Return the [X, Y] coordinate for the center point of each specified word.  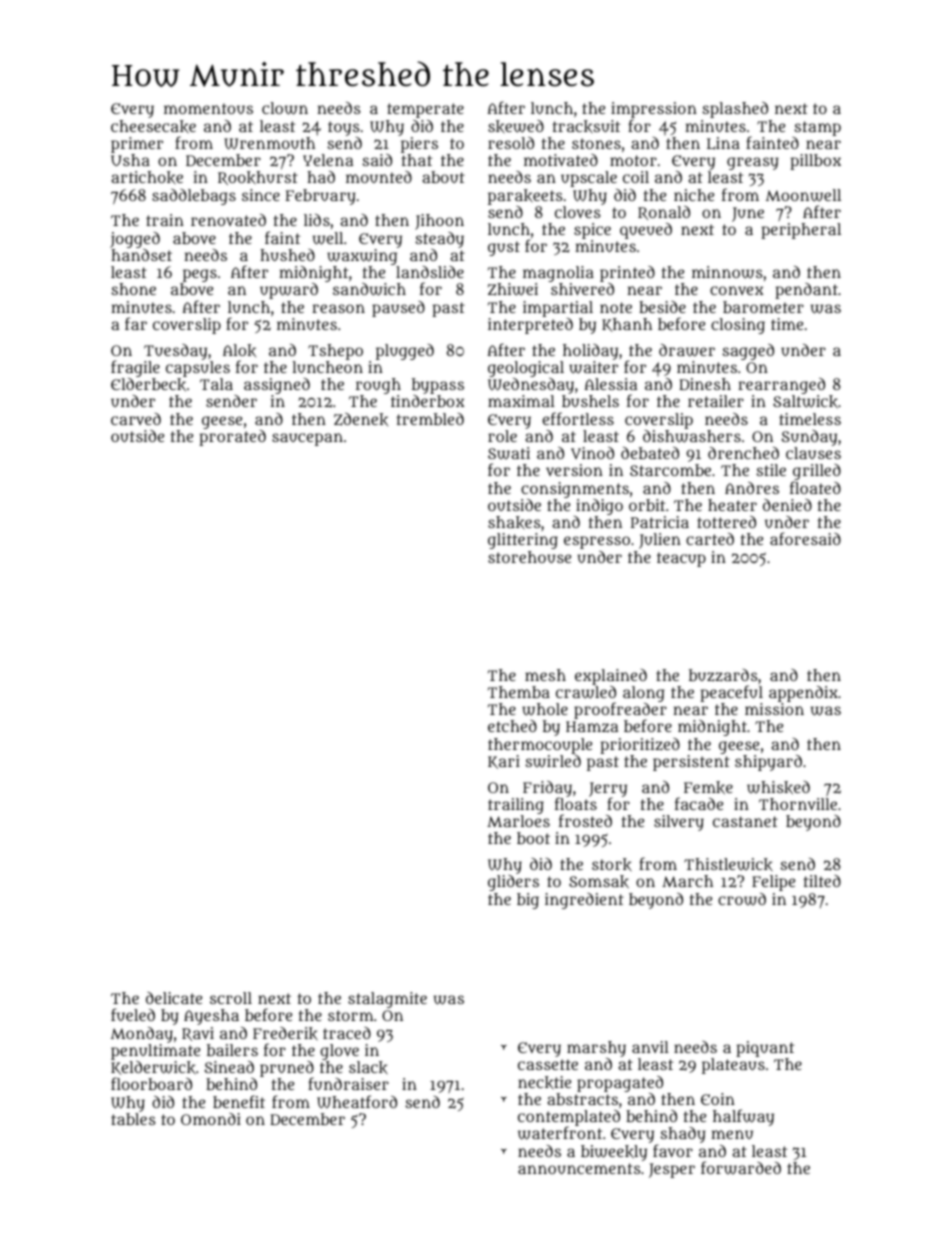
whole [545, 709]
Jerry [608, 790]
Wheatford [357, 1102]
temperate [425, 110]
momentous [208, 108]
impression [654, 110]
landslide [430, 272]
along [643, 694]
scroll [231, 998]
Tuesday [175, 352]
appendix [803, 694]
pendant [806, 291]
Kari [504, 762]
